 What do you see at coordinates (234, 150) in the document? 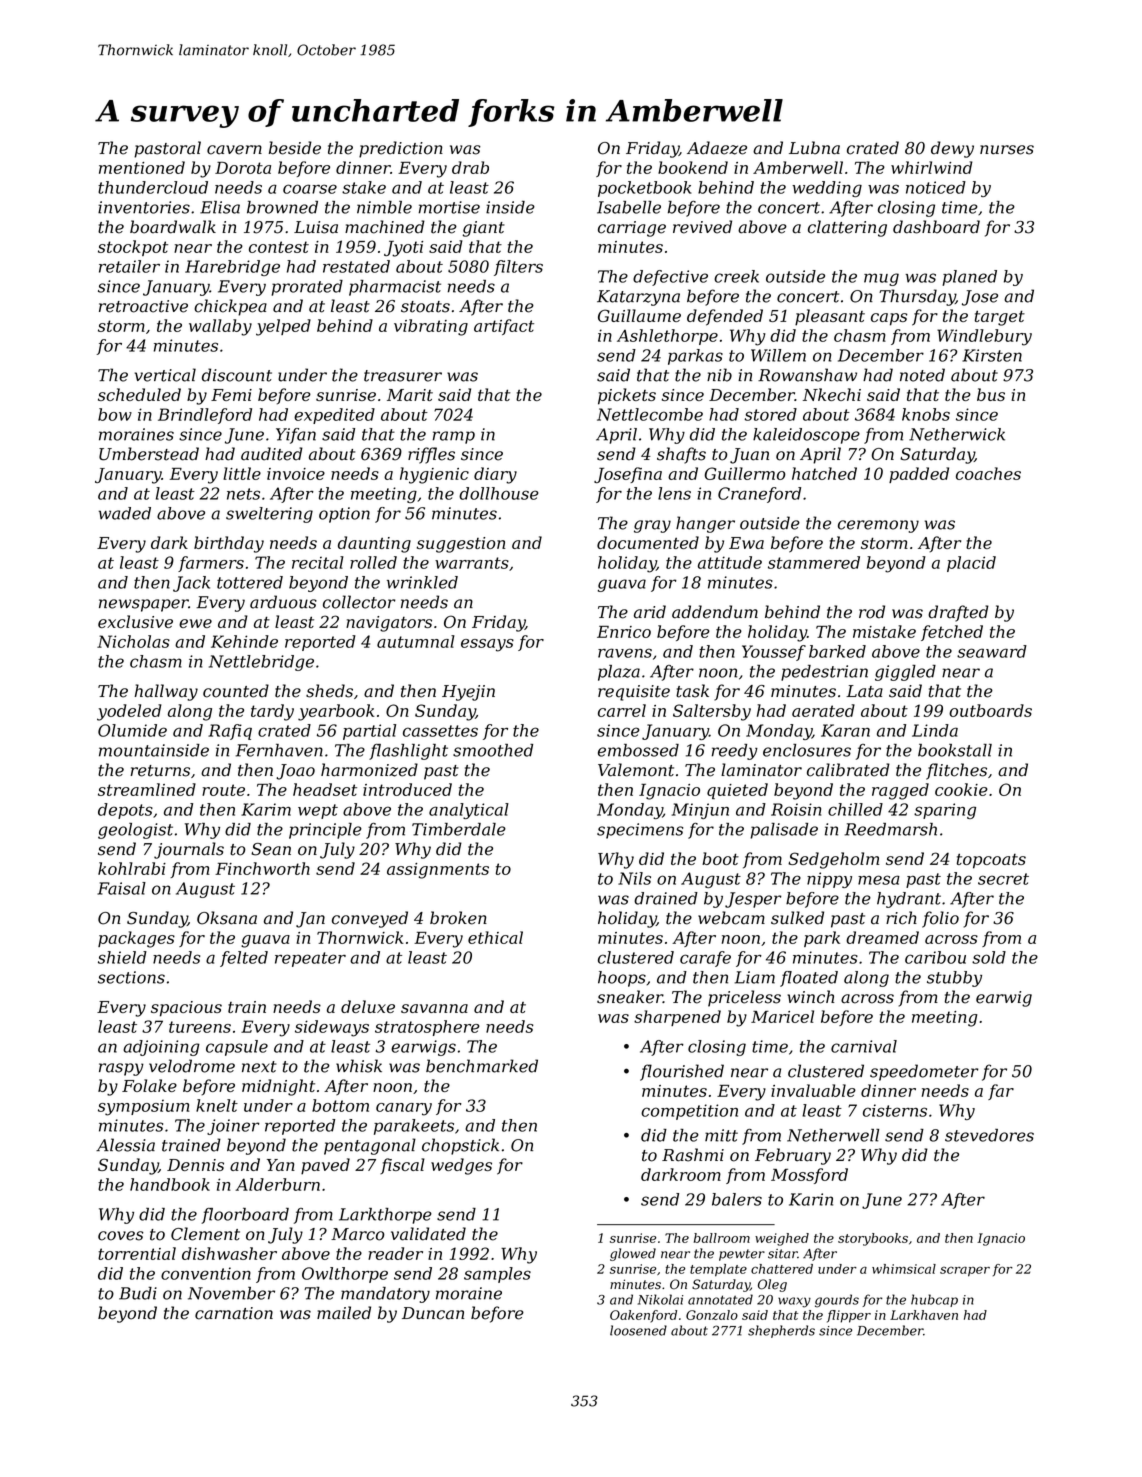
I see `cavern` at bounding box center [234, 150].
